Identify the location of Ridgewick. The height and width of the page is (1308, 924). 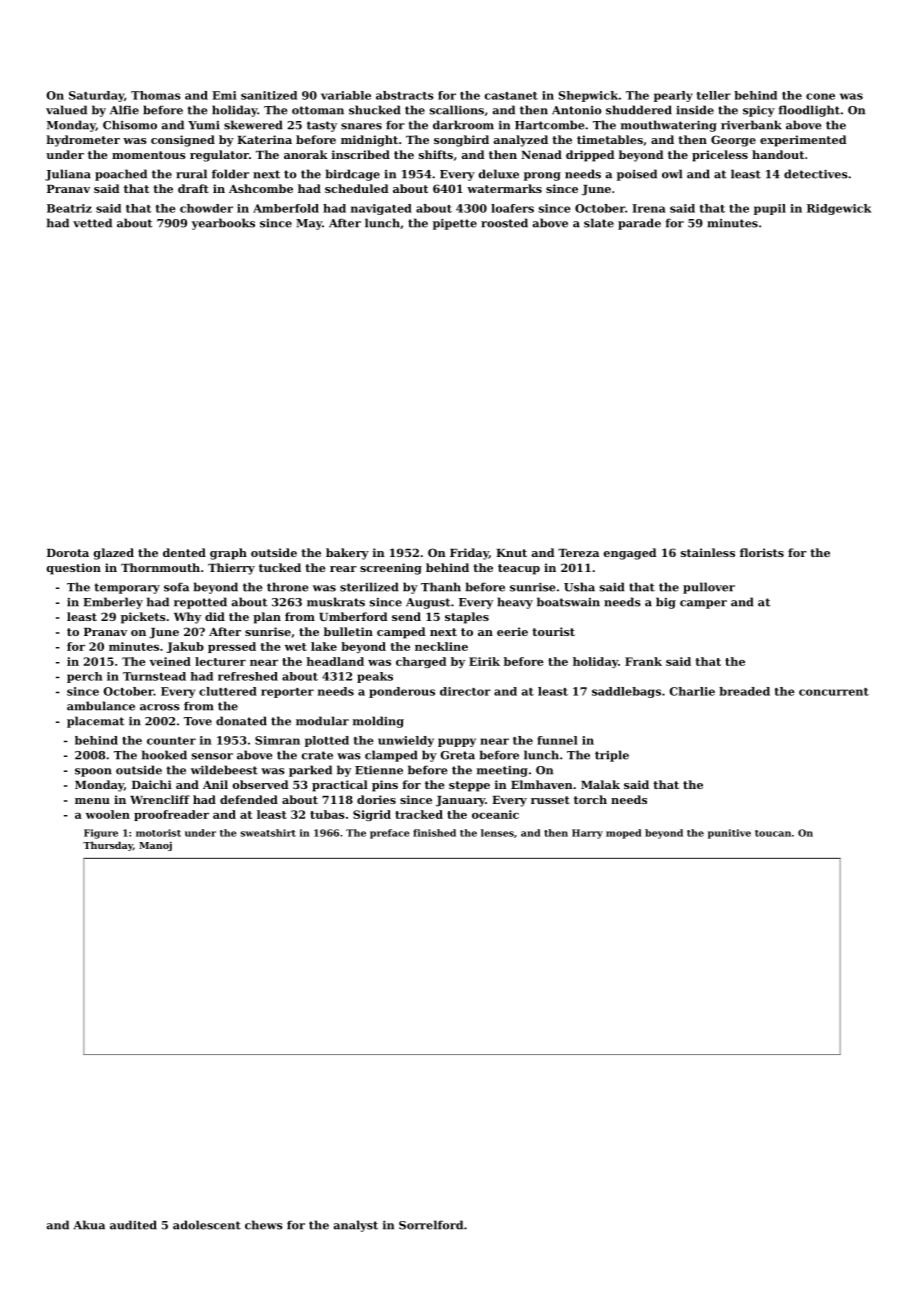
(839, 209).
